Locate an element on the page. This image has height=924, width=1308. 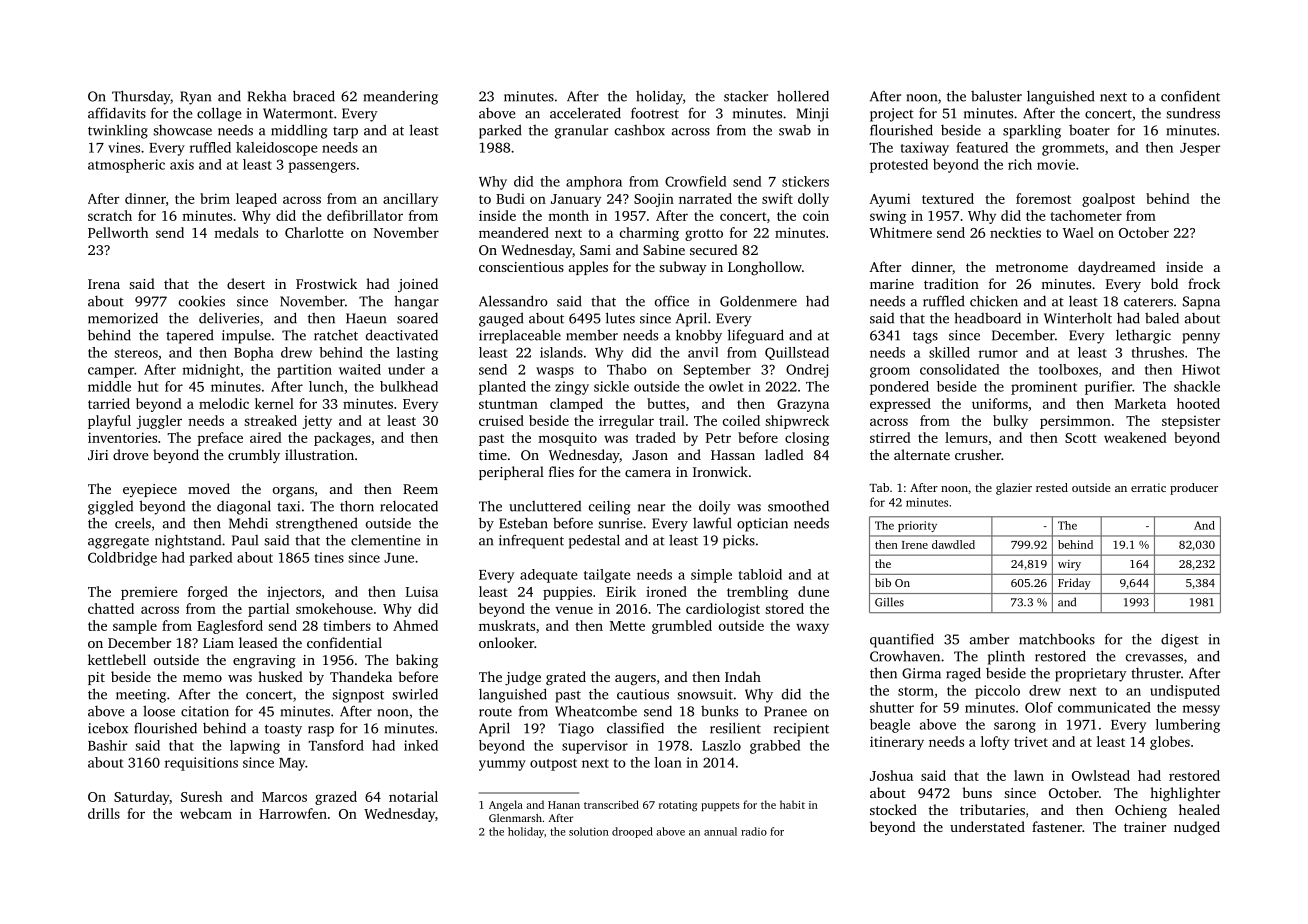
Reem is located at coordinates (420, 489).
